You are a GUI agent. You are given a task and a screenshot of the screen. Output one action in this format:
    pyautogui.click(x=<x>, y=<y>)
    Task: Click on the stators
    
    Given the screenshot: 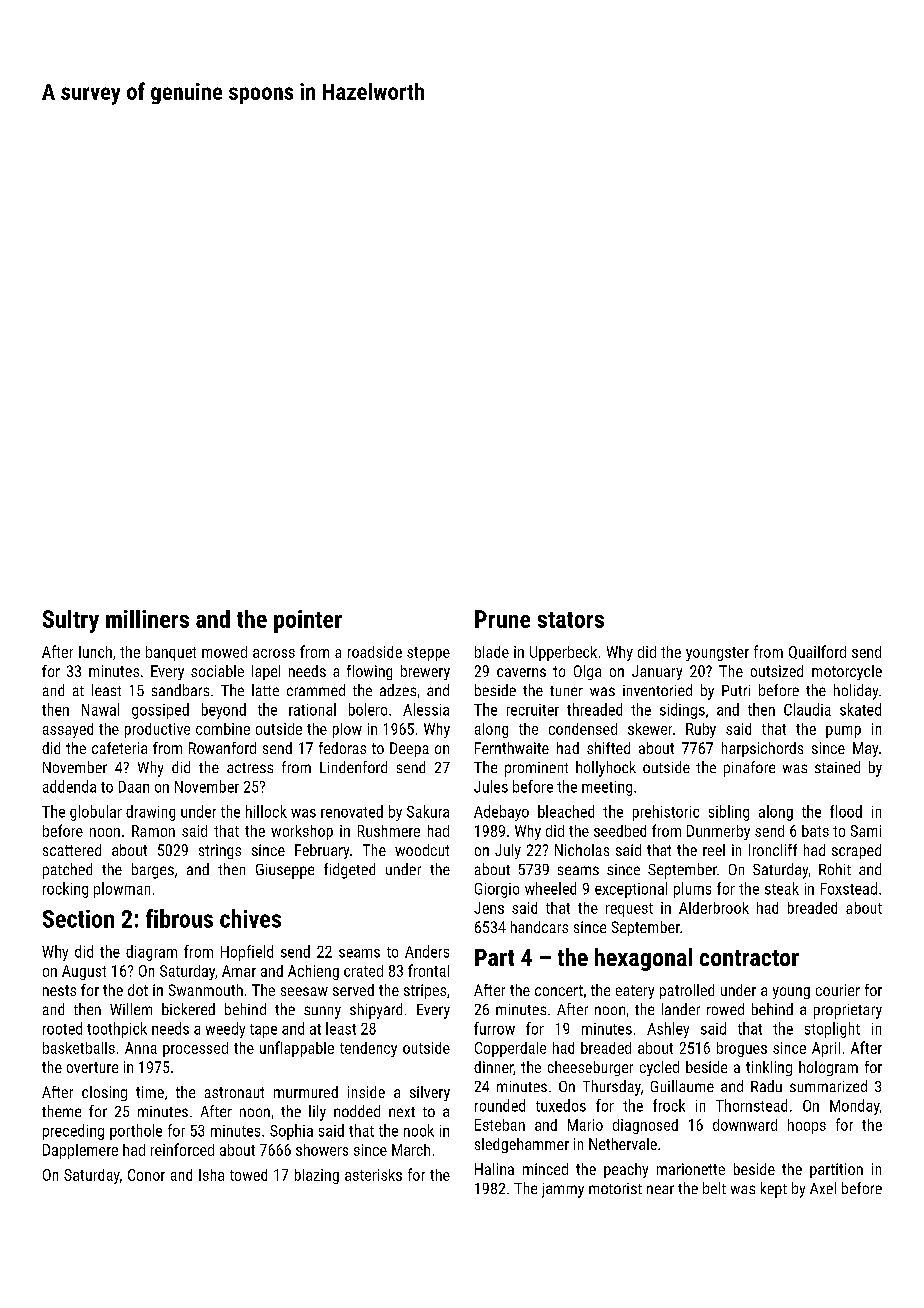 What is the action you would take?
    pyautogui.click(x=571, y=620)
